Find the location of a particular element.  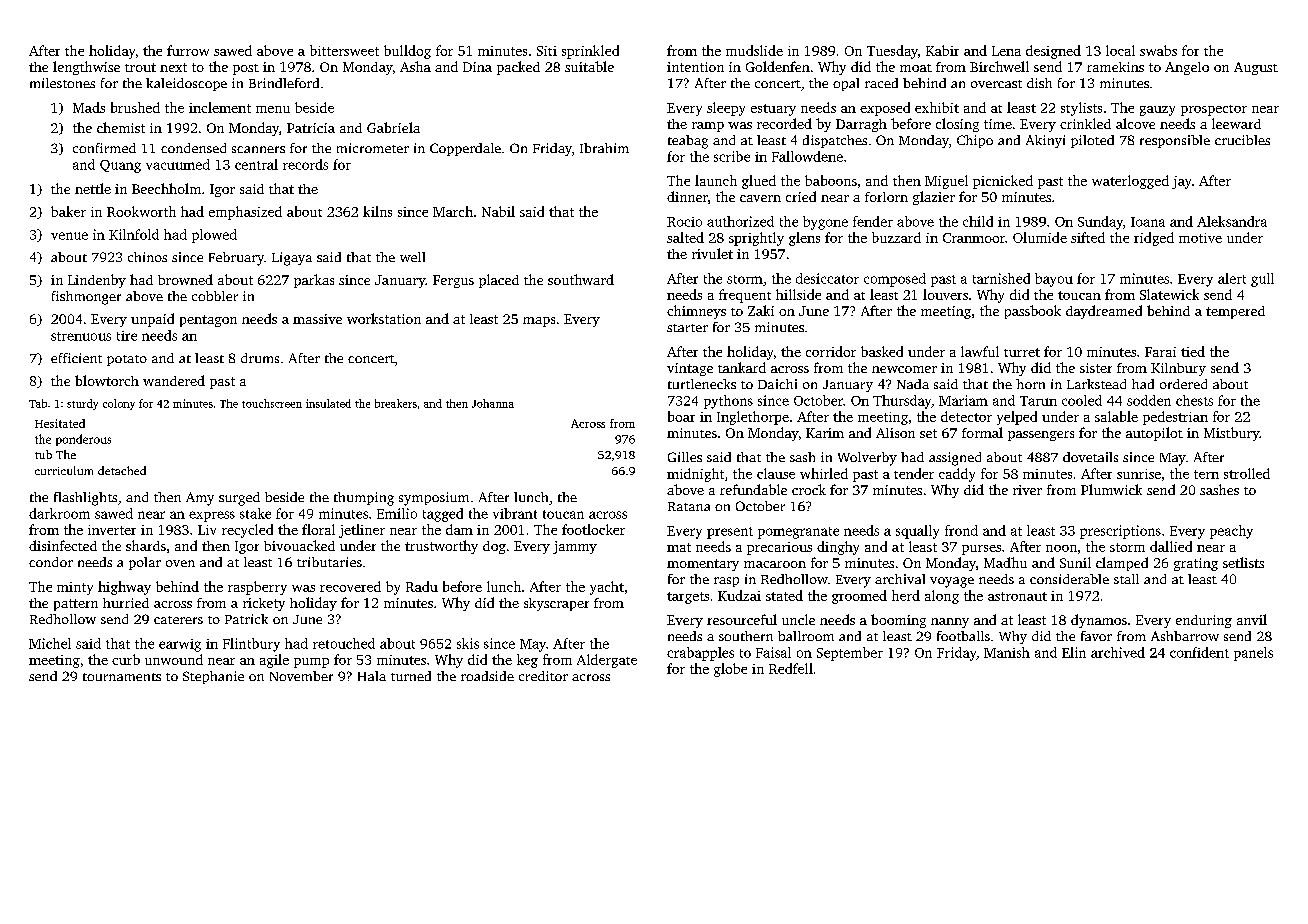

minty is located at coordinates (75, 588).
